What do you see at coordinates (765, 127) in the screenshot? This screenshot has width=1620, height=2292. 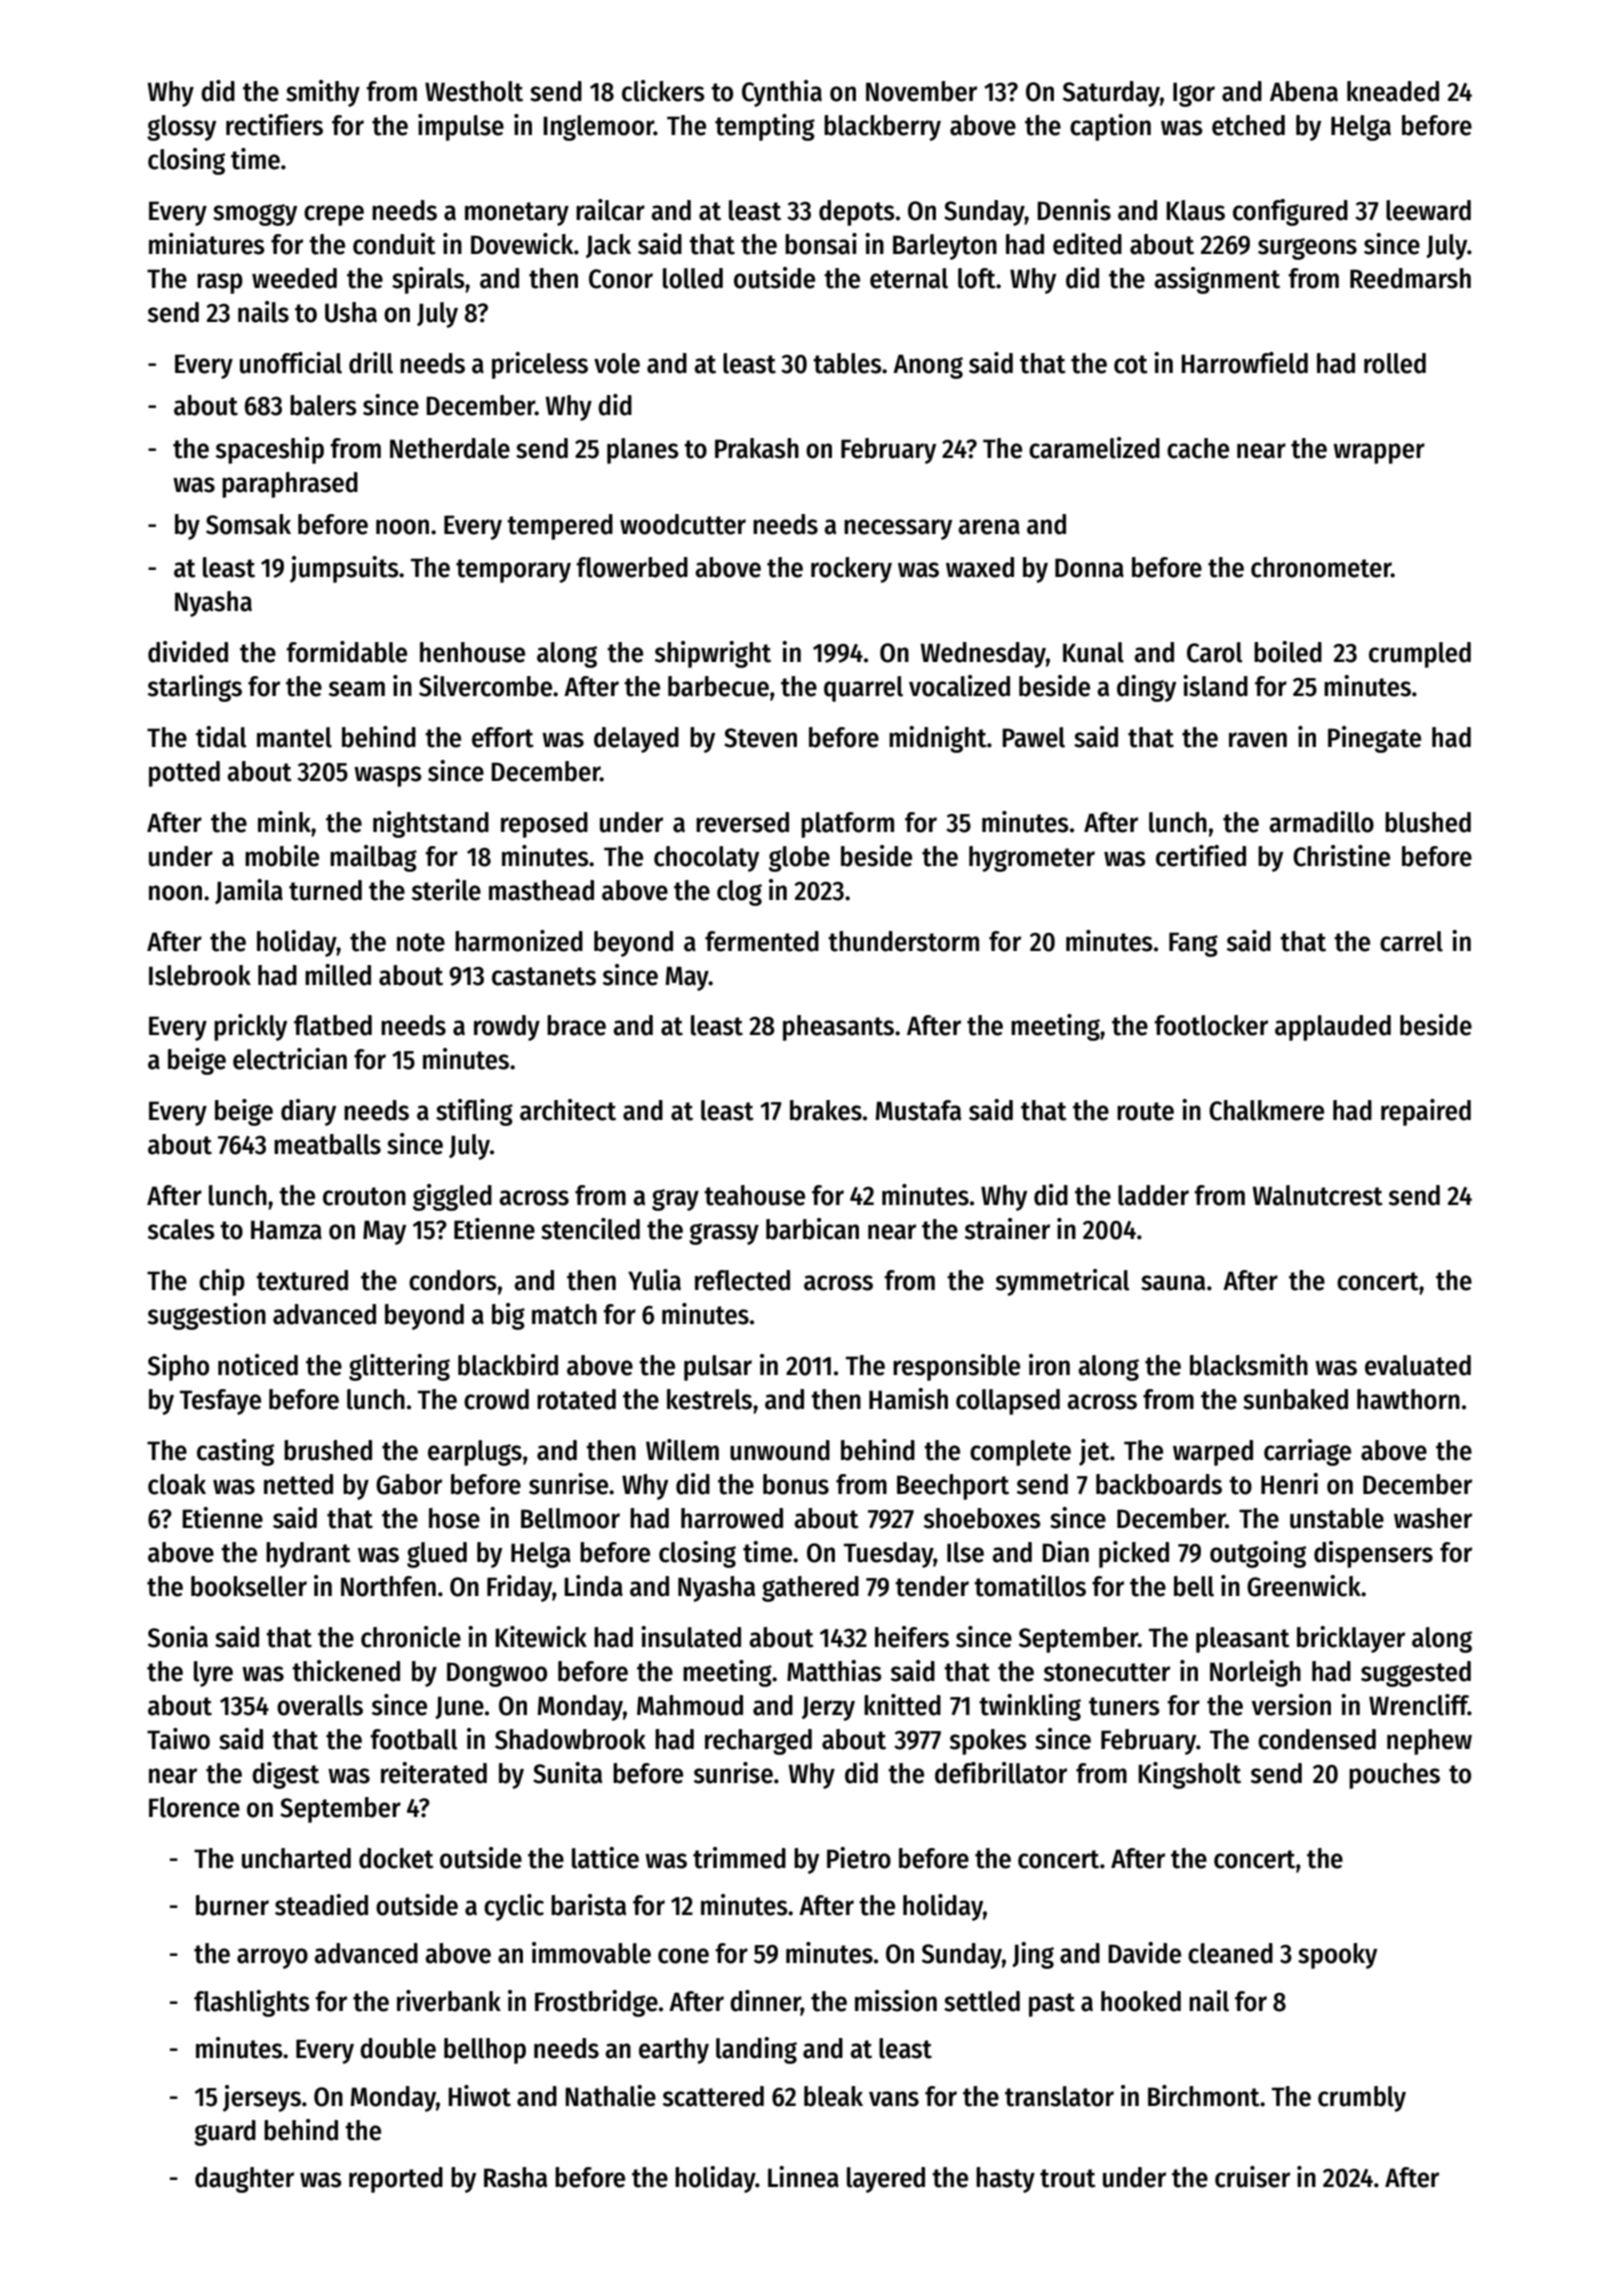 I see `tempting` at bounding box center [765, 127].
